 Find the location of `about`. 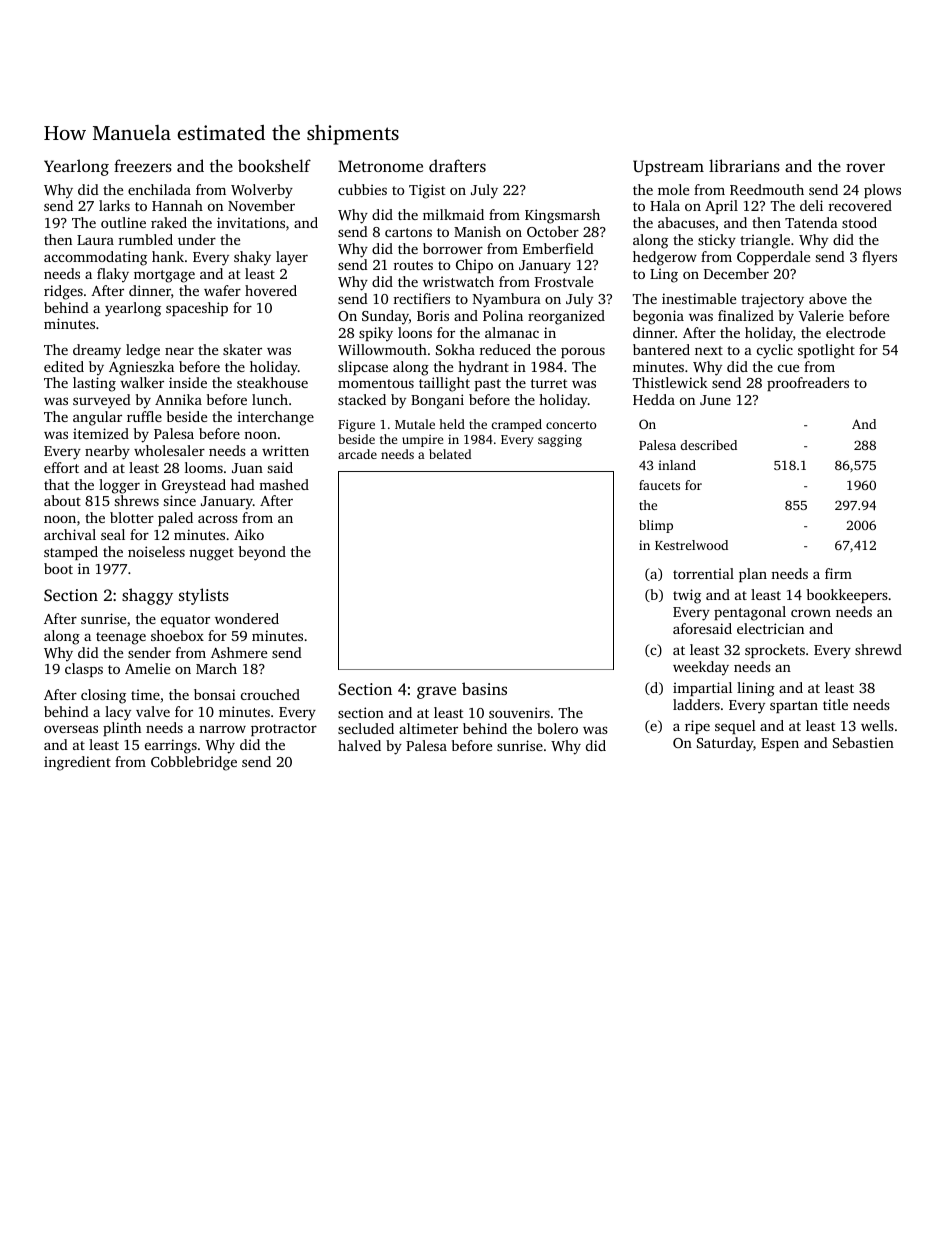

about is located at coordinates (62, 500).
